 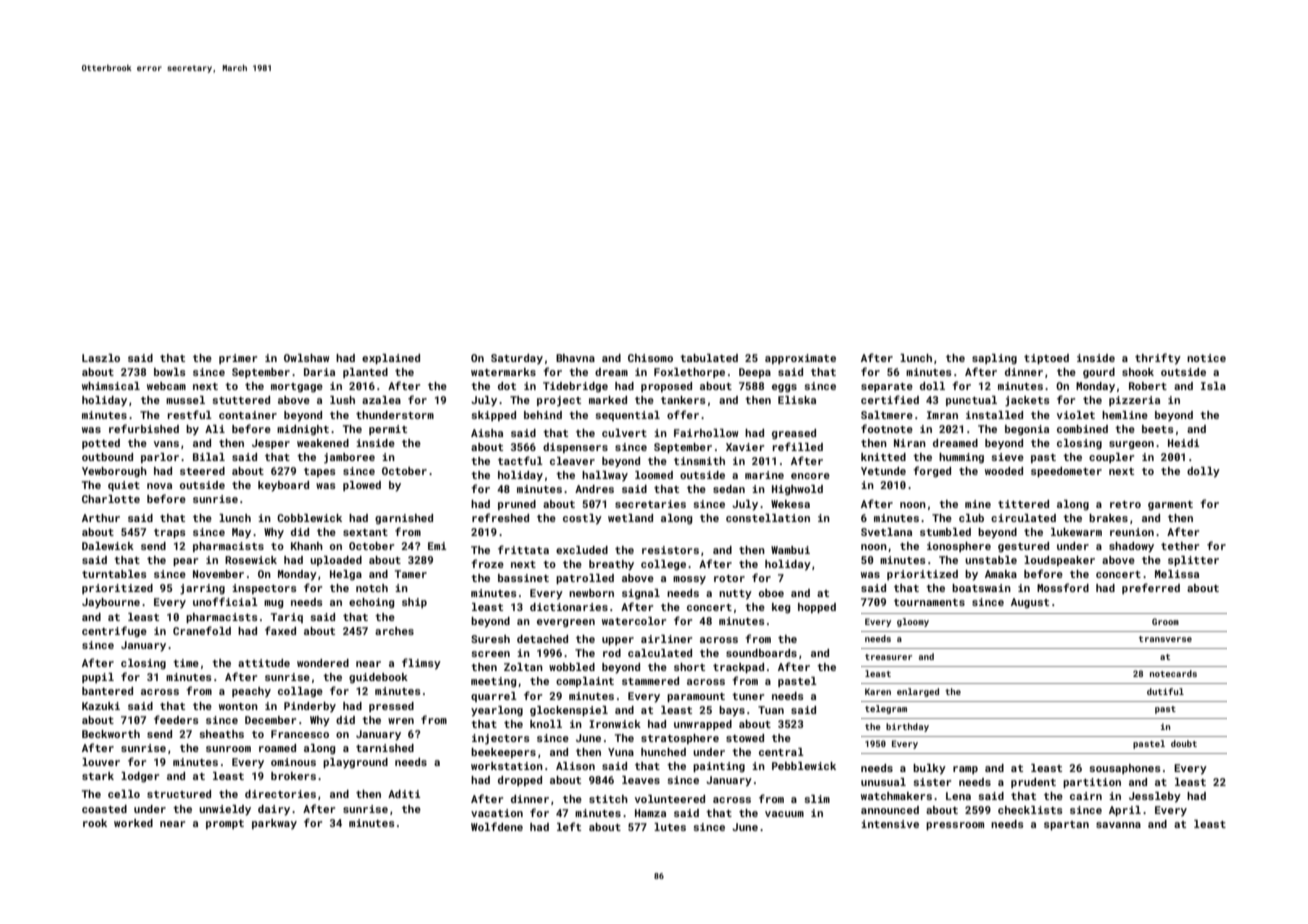 What do you see at coordinates (1125, 769) in the document?
I see `sousaphones` at bounding box center [1125, 769].
